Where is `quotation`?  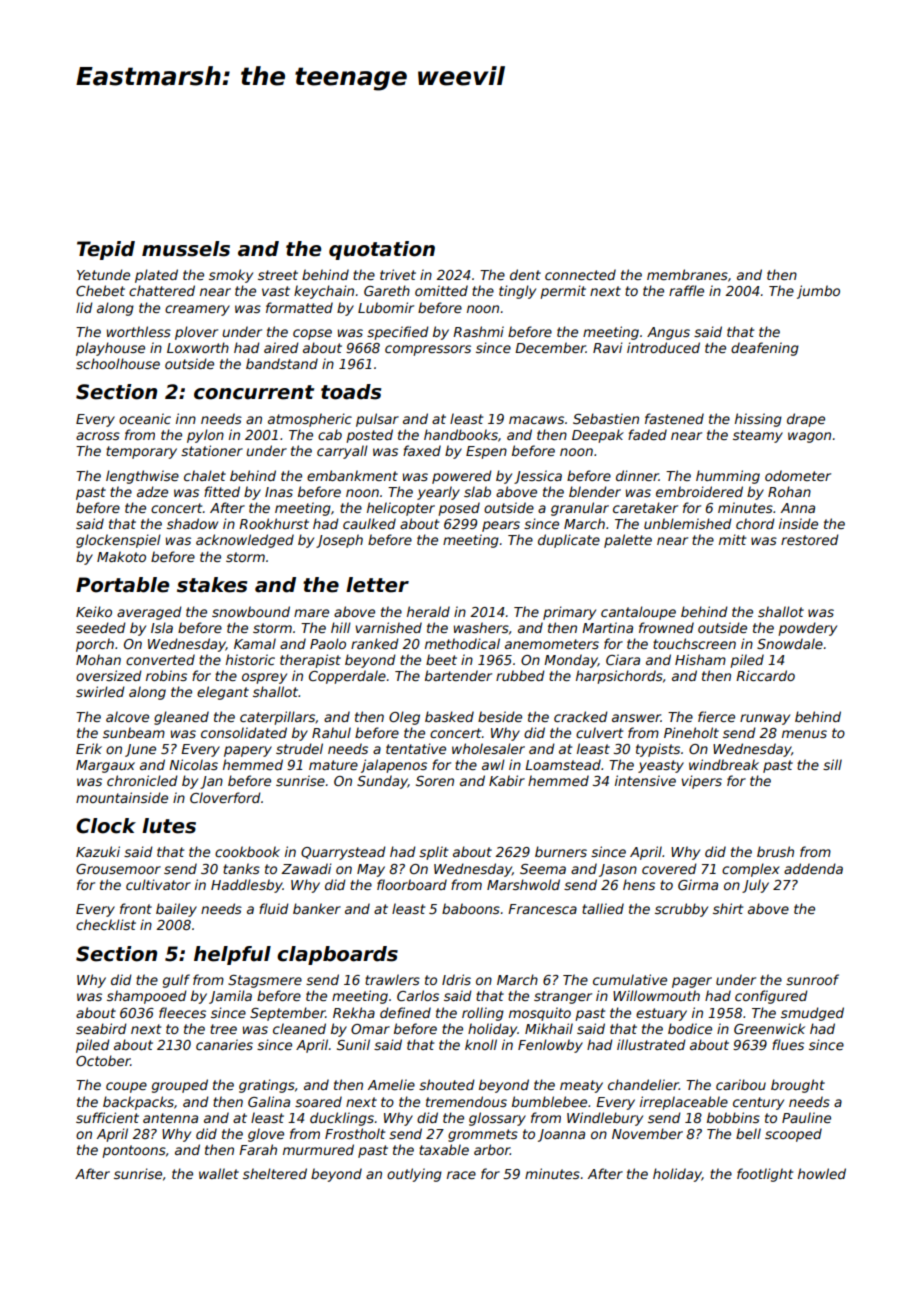 quotation is located at coordinates (382, 250).
